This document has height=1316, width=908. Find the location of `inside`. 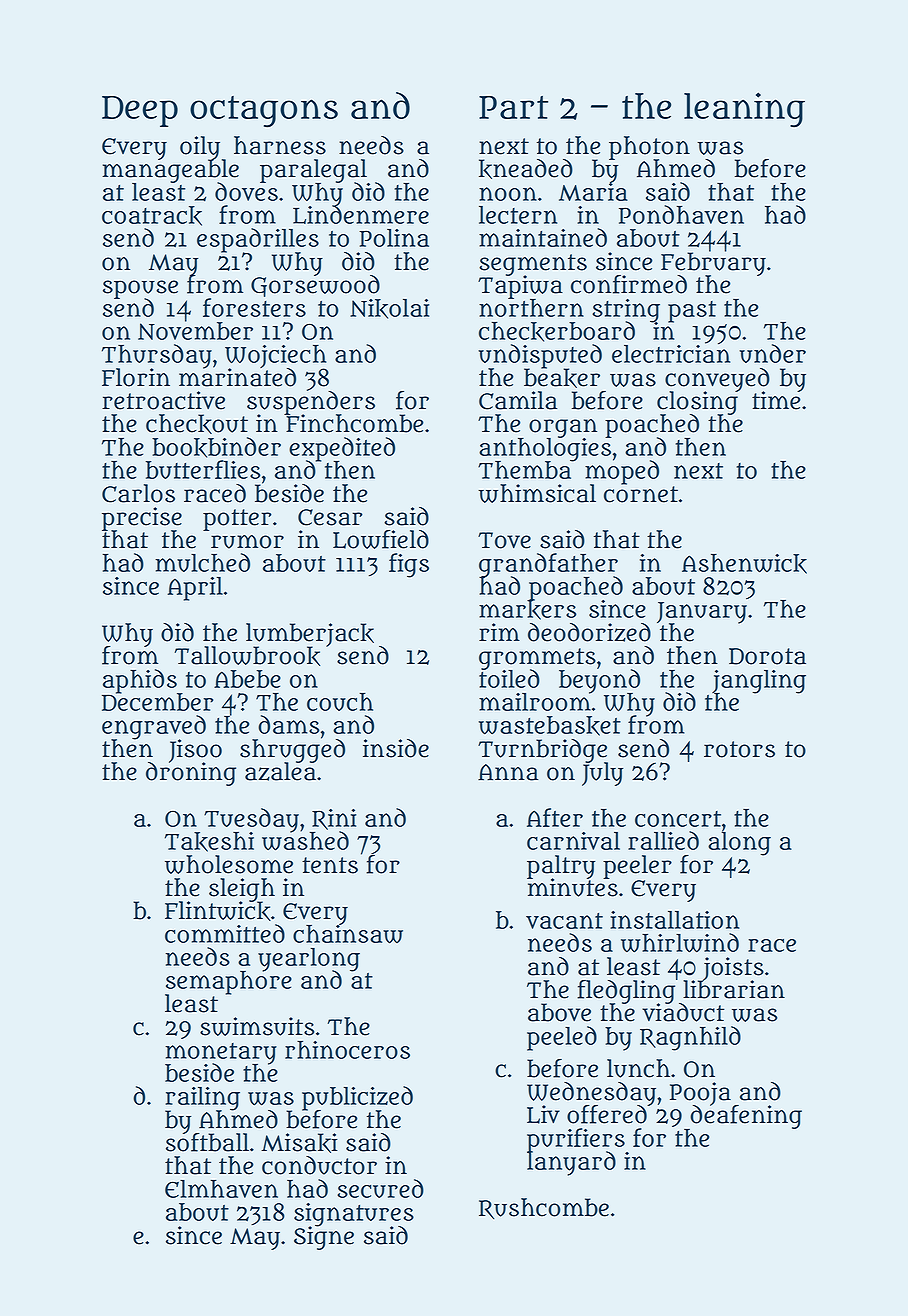

inside is located at coordinates (396, 748).
